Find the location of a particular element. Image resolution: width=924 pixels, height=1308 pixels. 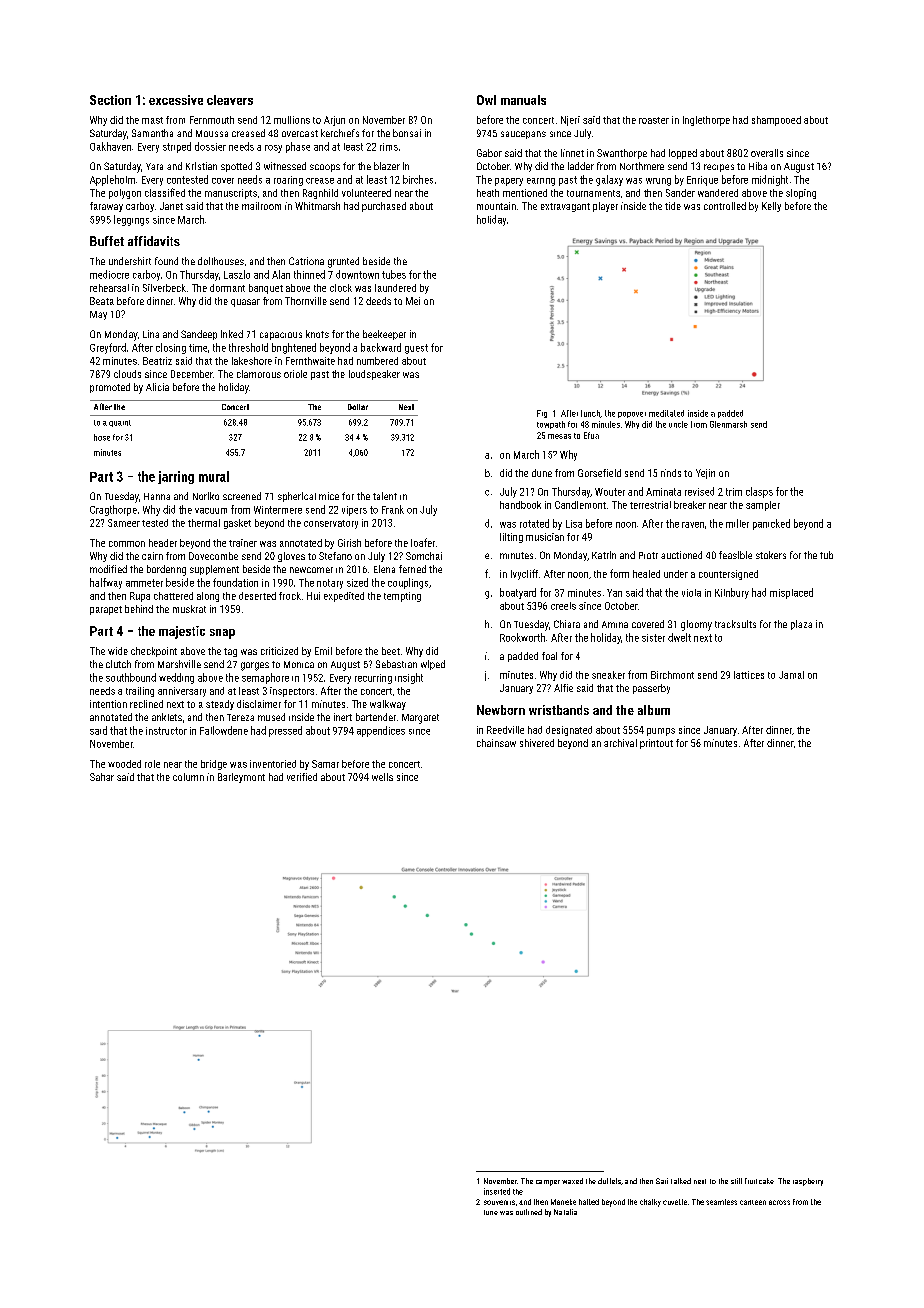

jarring is located at coordinates (176, 477).
